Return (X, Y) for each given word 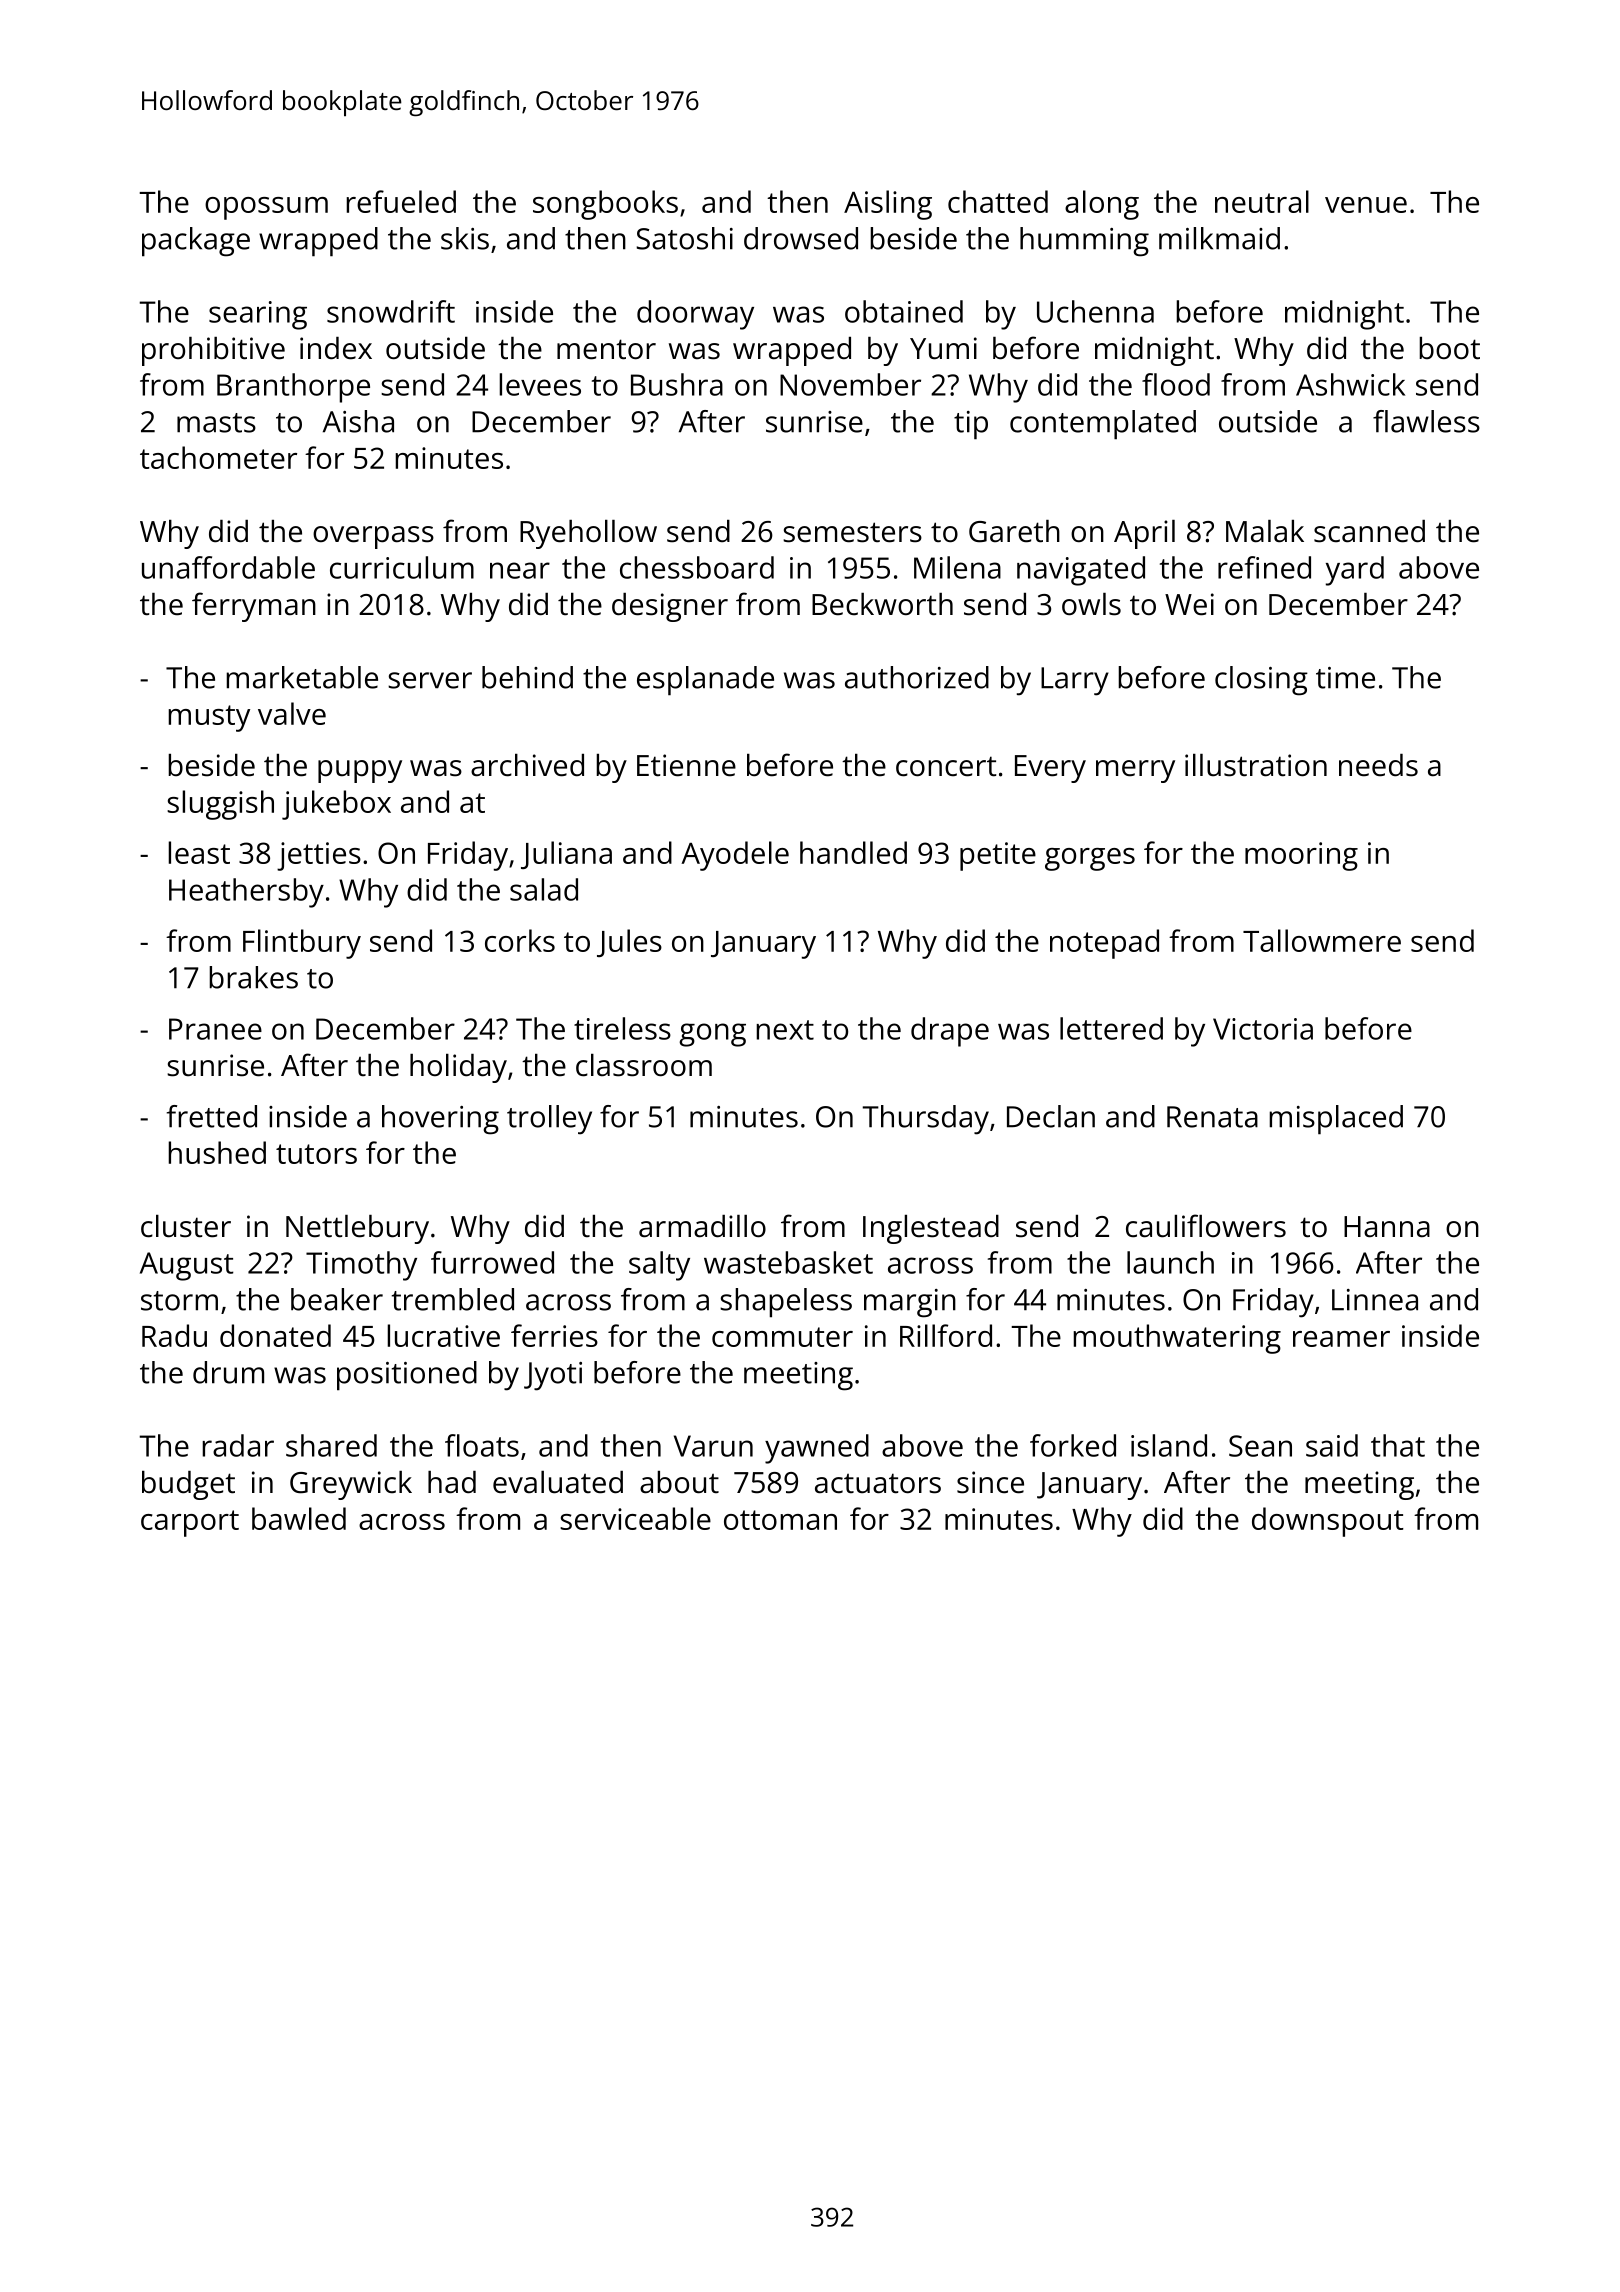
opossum (266, 208)
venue (1366, 205)
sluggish (220, 805)
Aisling (888, 205)
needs (1378, 765)
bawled (299, 1518)
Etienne (686, 765)
